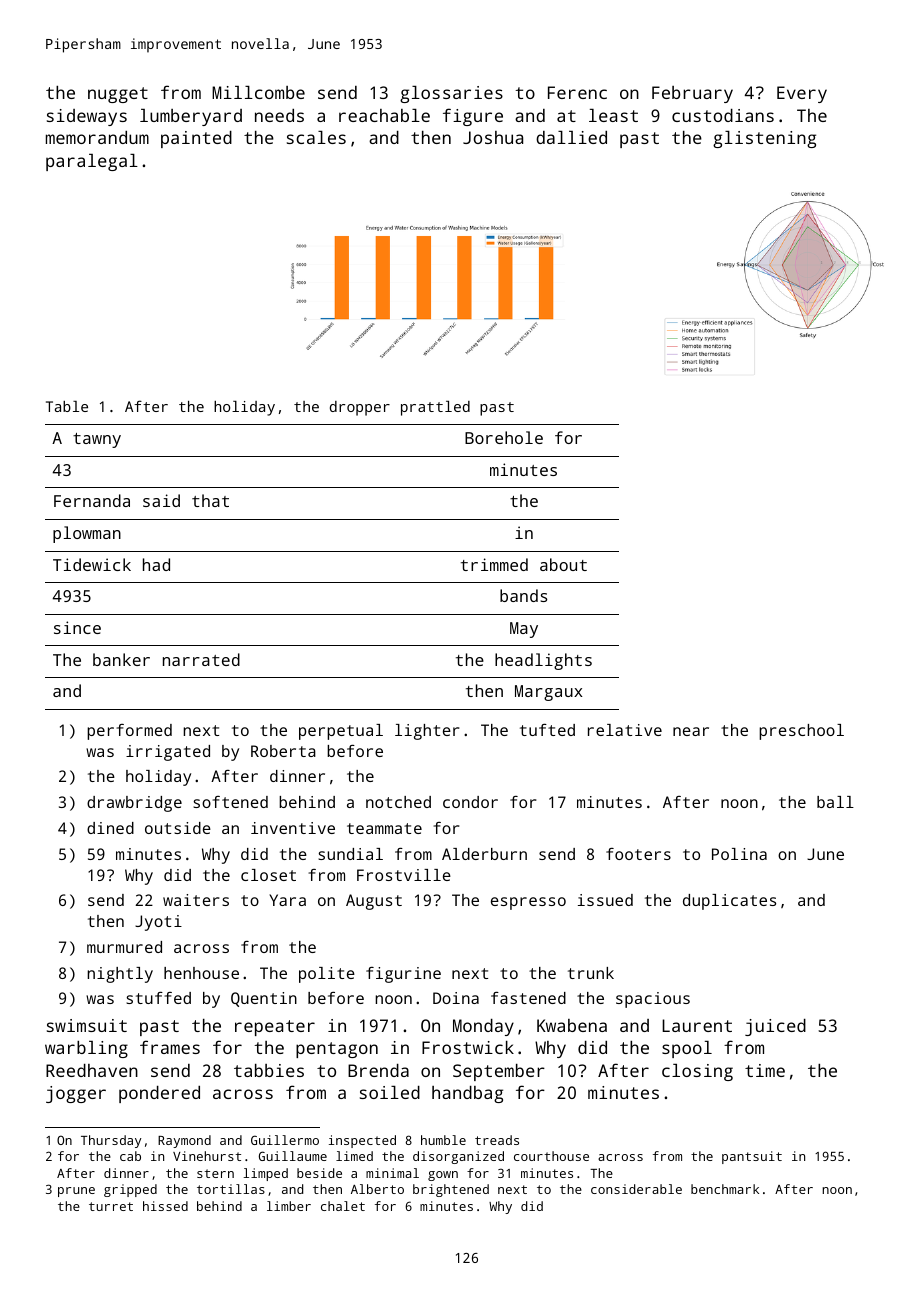 Image resolution: width=908 pixels, height=1316 pixels. What do you see at coordinates (725, 1189) in the screenshot?
I see `benchmark` at bounding box center [725, 1189].
